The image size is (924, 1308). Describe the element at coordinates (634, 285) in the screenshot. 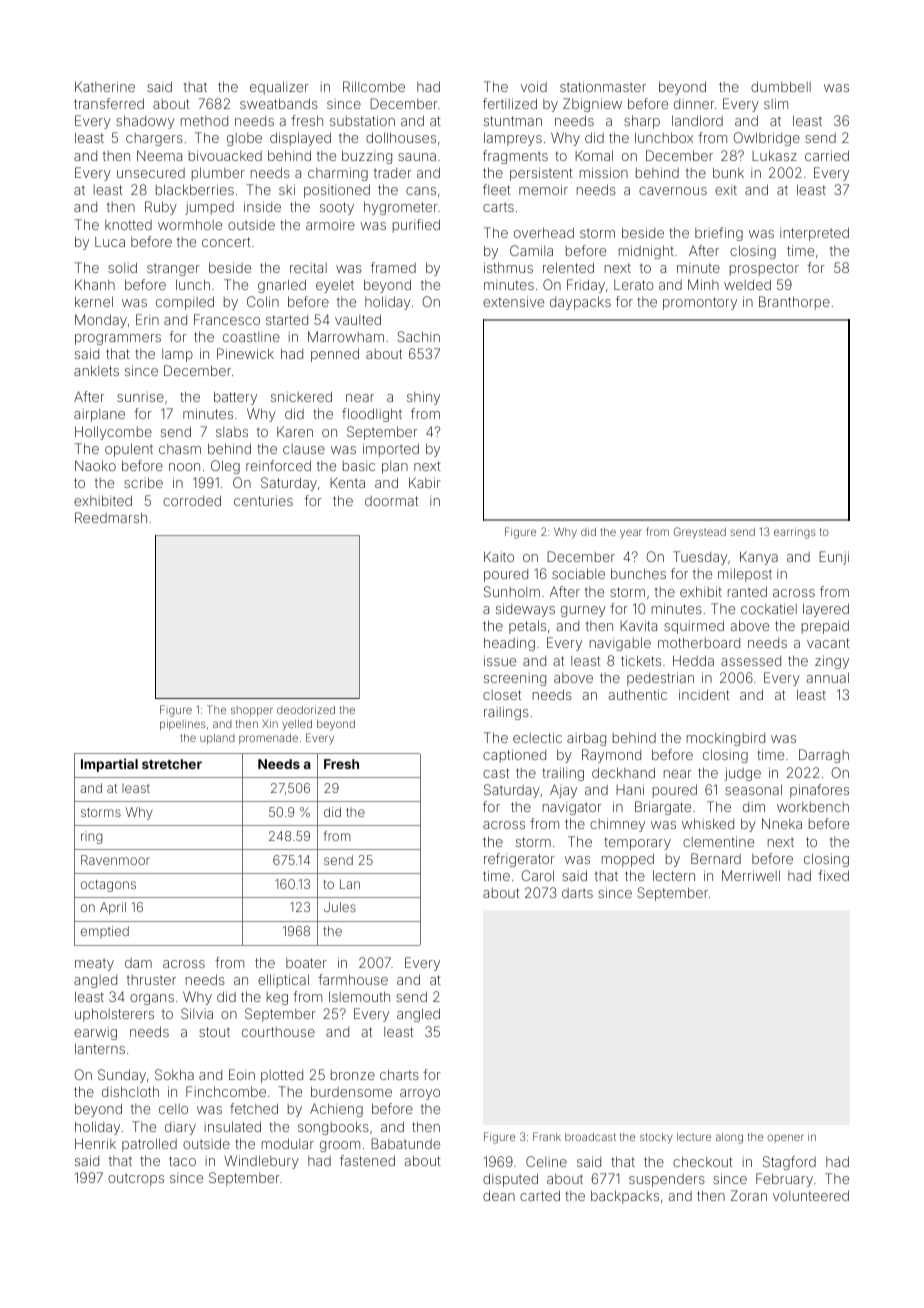

I see `Lerato` at that location.
